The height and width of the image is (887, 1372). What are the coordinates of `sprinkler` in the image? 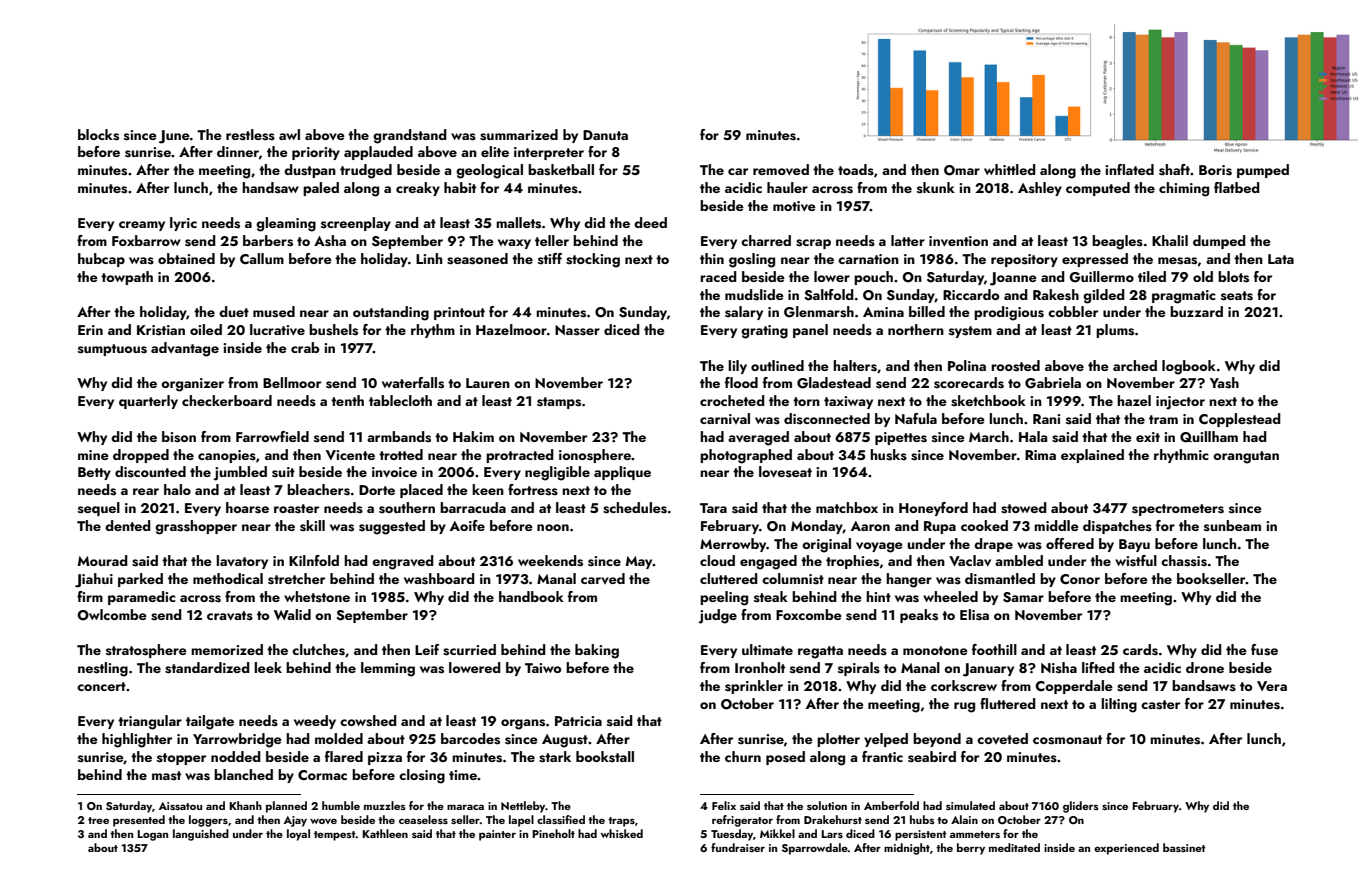 It's located at (754, 687).
